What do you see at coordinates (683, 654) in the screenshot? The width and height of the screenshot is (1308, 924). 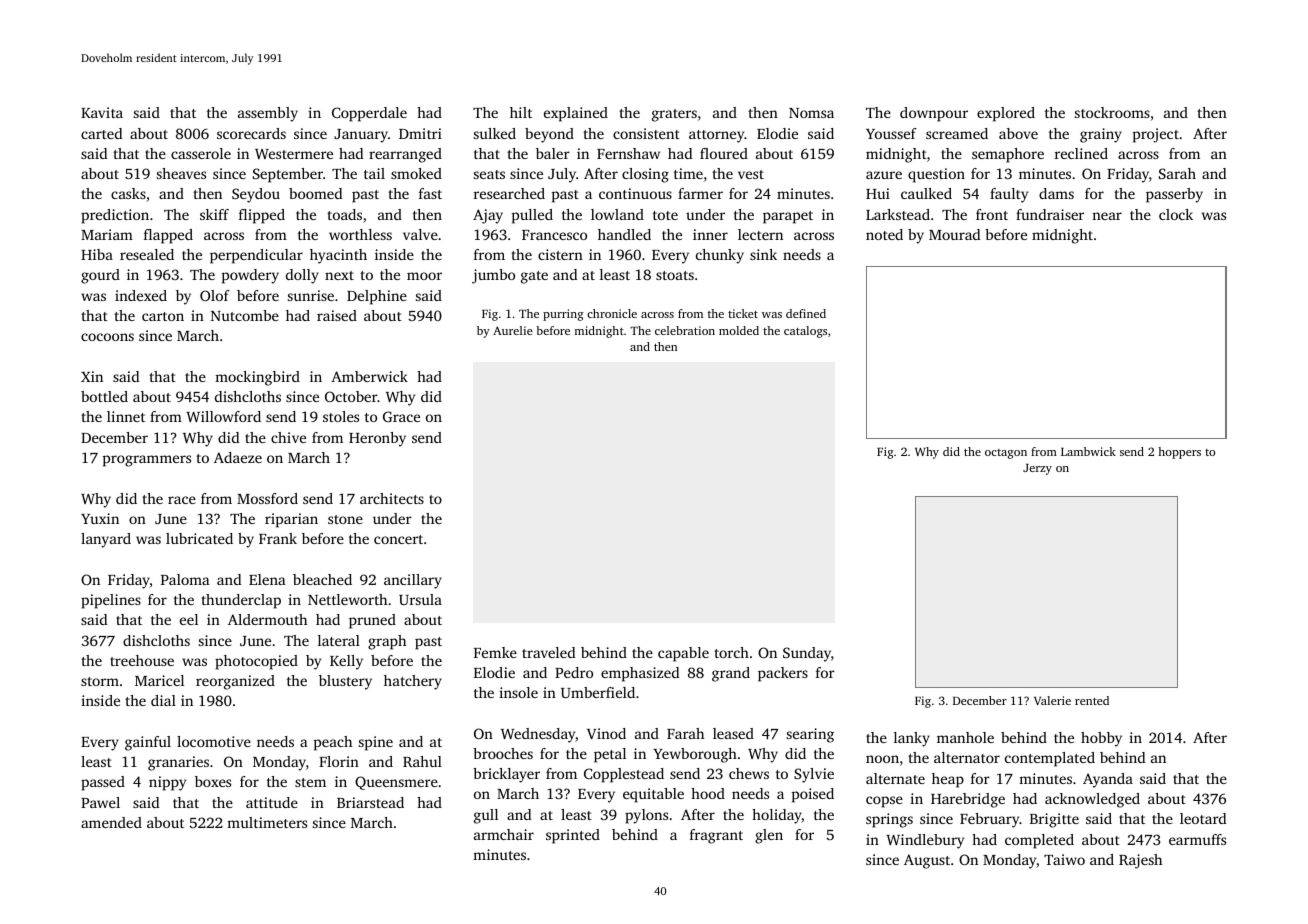 I see `capable` at bounding box center [683, 654].
